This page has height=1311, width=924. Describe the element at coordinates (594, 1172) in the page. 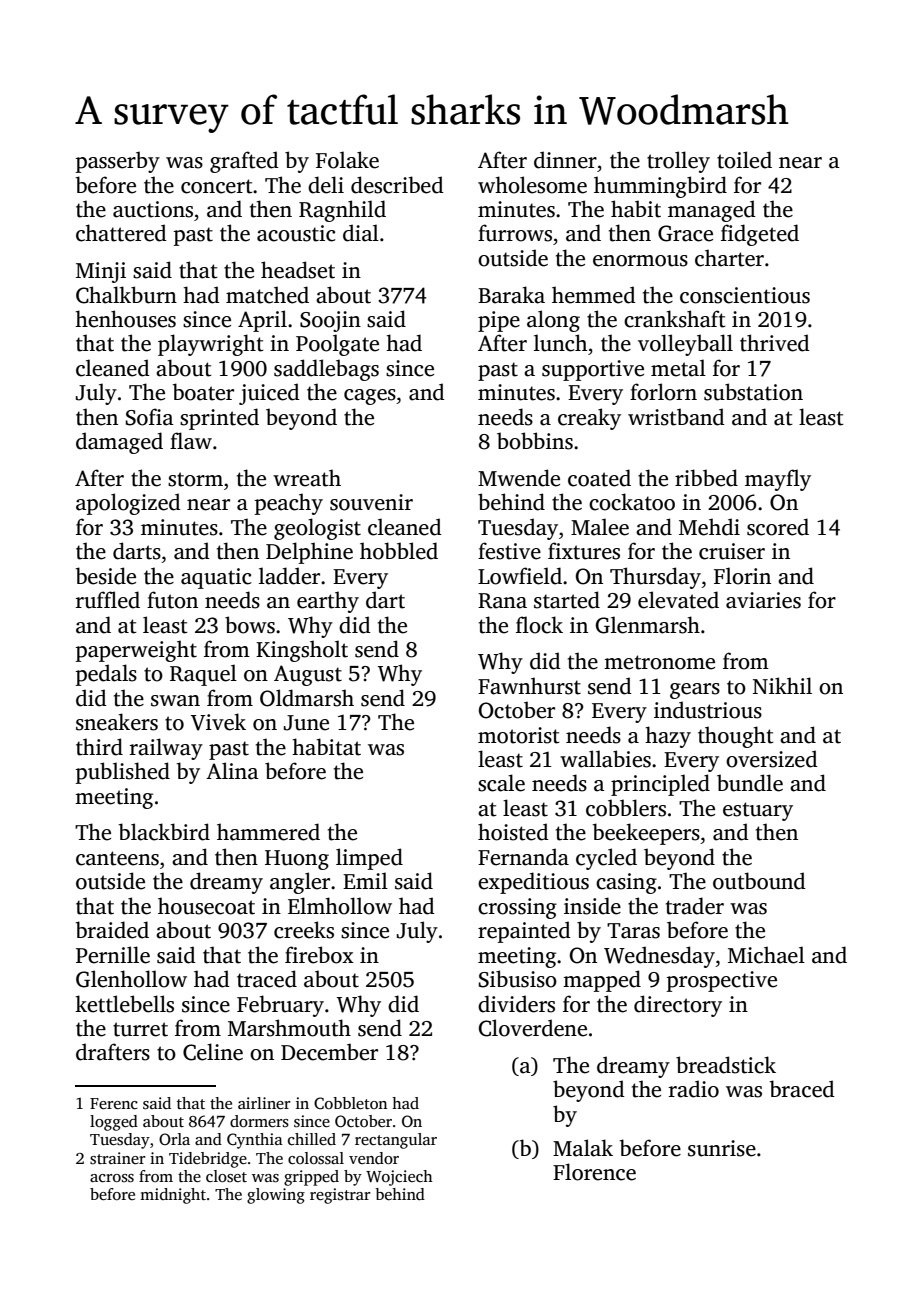

I see `Florence` at that location.
